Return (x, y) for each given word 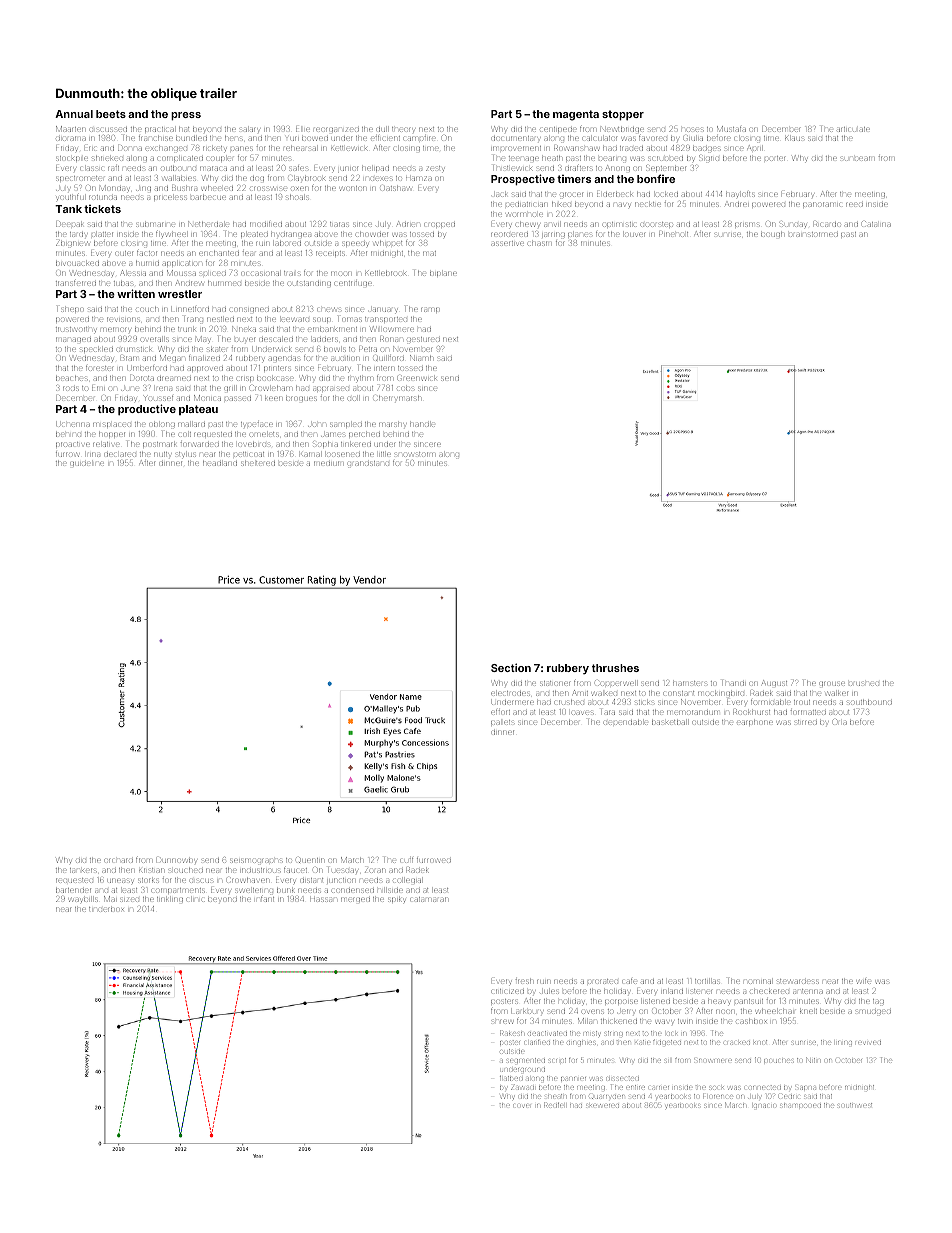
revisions (123, 319)
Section (511, 667)
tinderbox (106, 909)
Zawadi (522, 1087)
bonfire (656, 178)
